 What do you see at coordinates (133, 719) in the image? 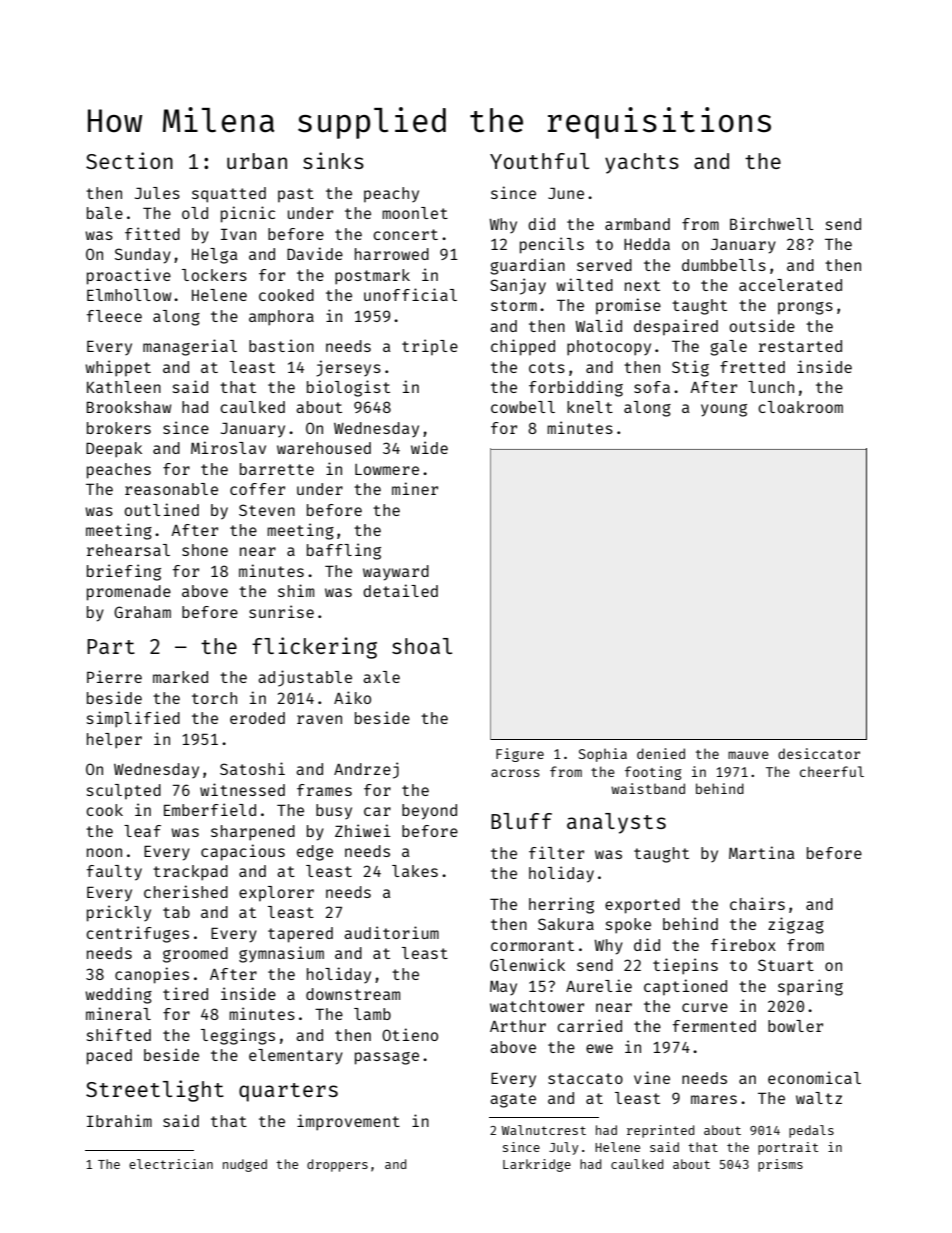
I see `simplified` at bounding box center [133, 719].
